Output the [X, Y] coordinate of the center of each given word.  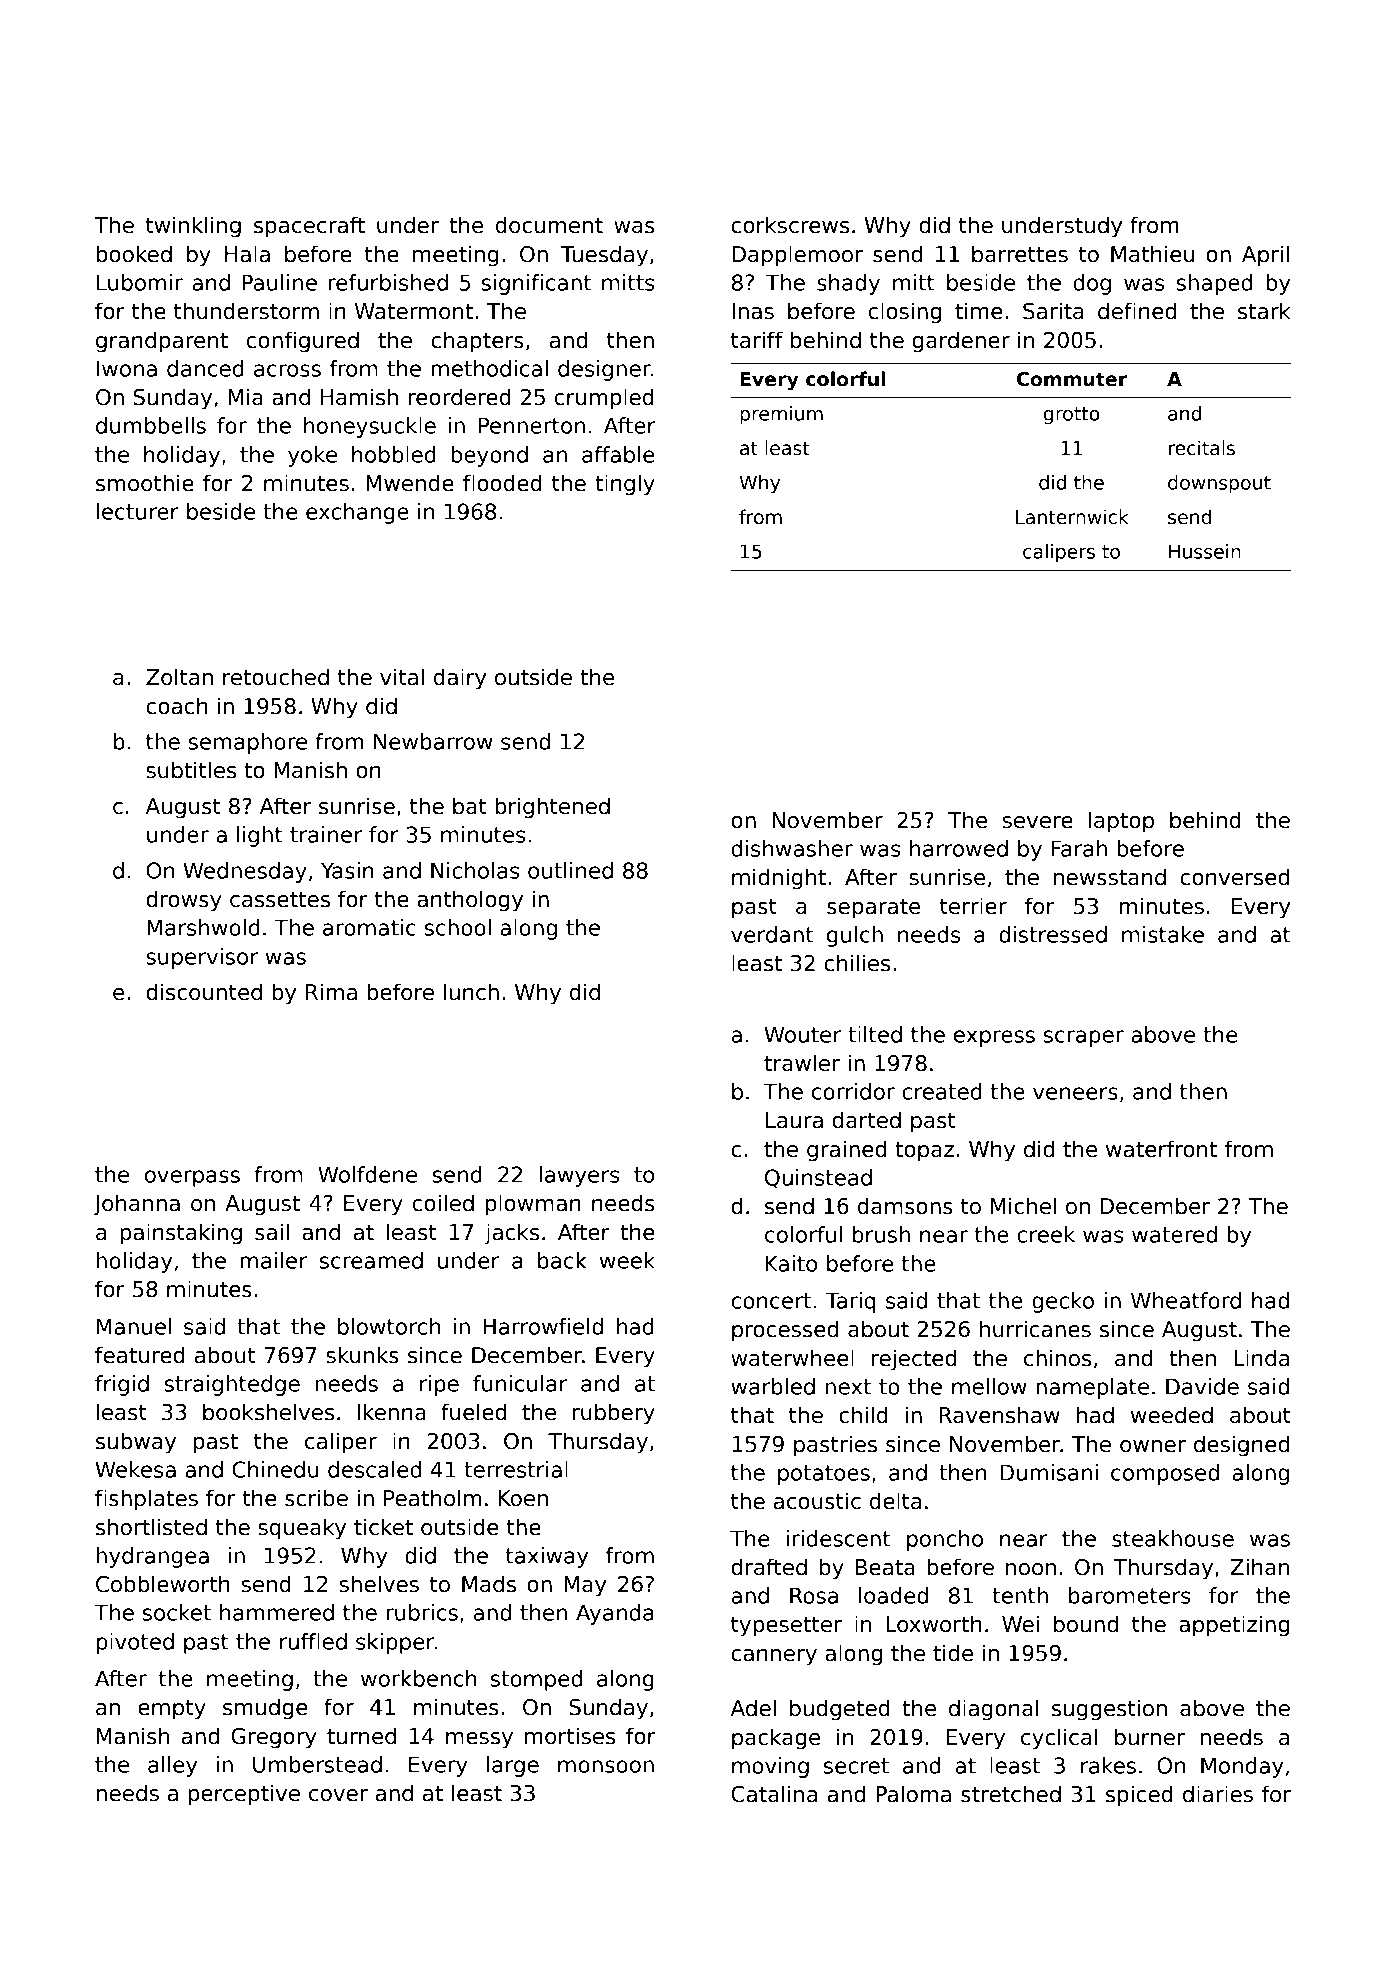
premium [781, 415]
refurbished [388, 282]
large [513, 1766]
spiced [1139, 1796]
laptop [1121, 822]
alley [172, 1766]
